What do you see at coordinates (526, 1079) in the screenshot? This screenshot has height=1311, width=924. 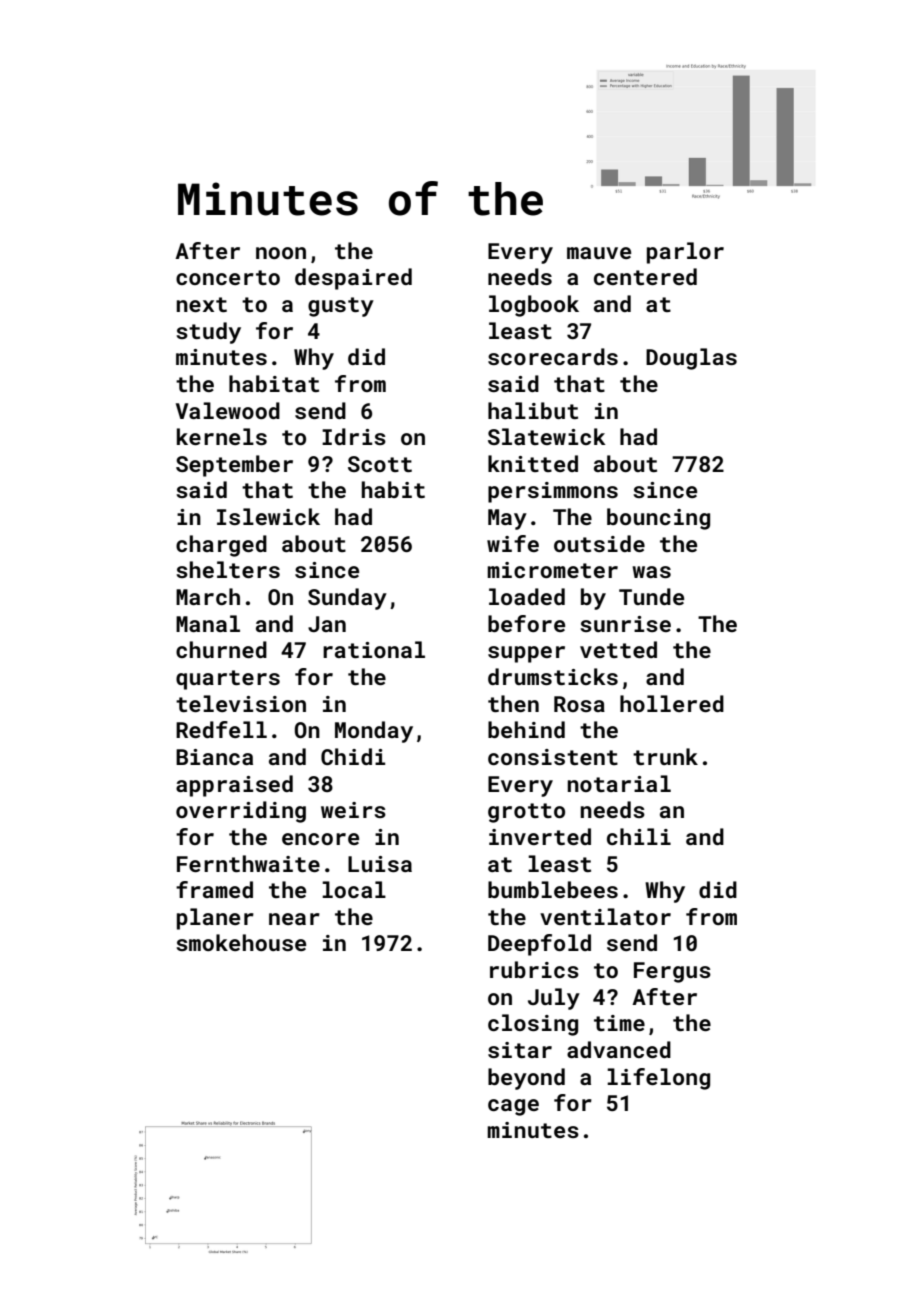 I see `beyond` at bounding box center [526, 1079].
